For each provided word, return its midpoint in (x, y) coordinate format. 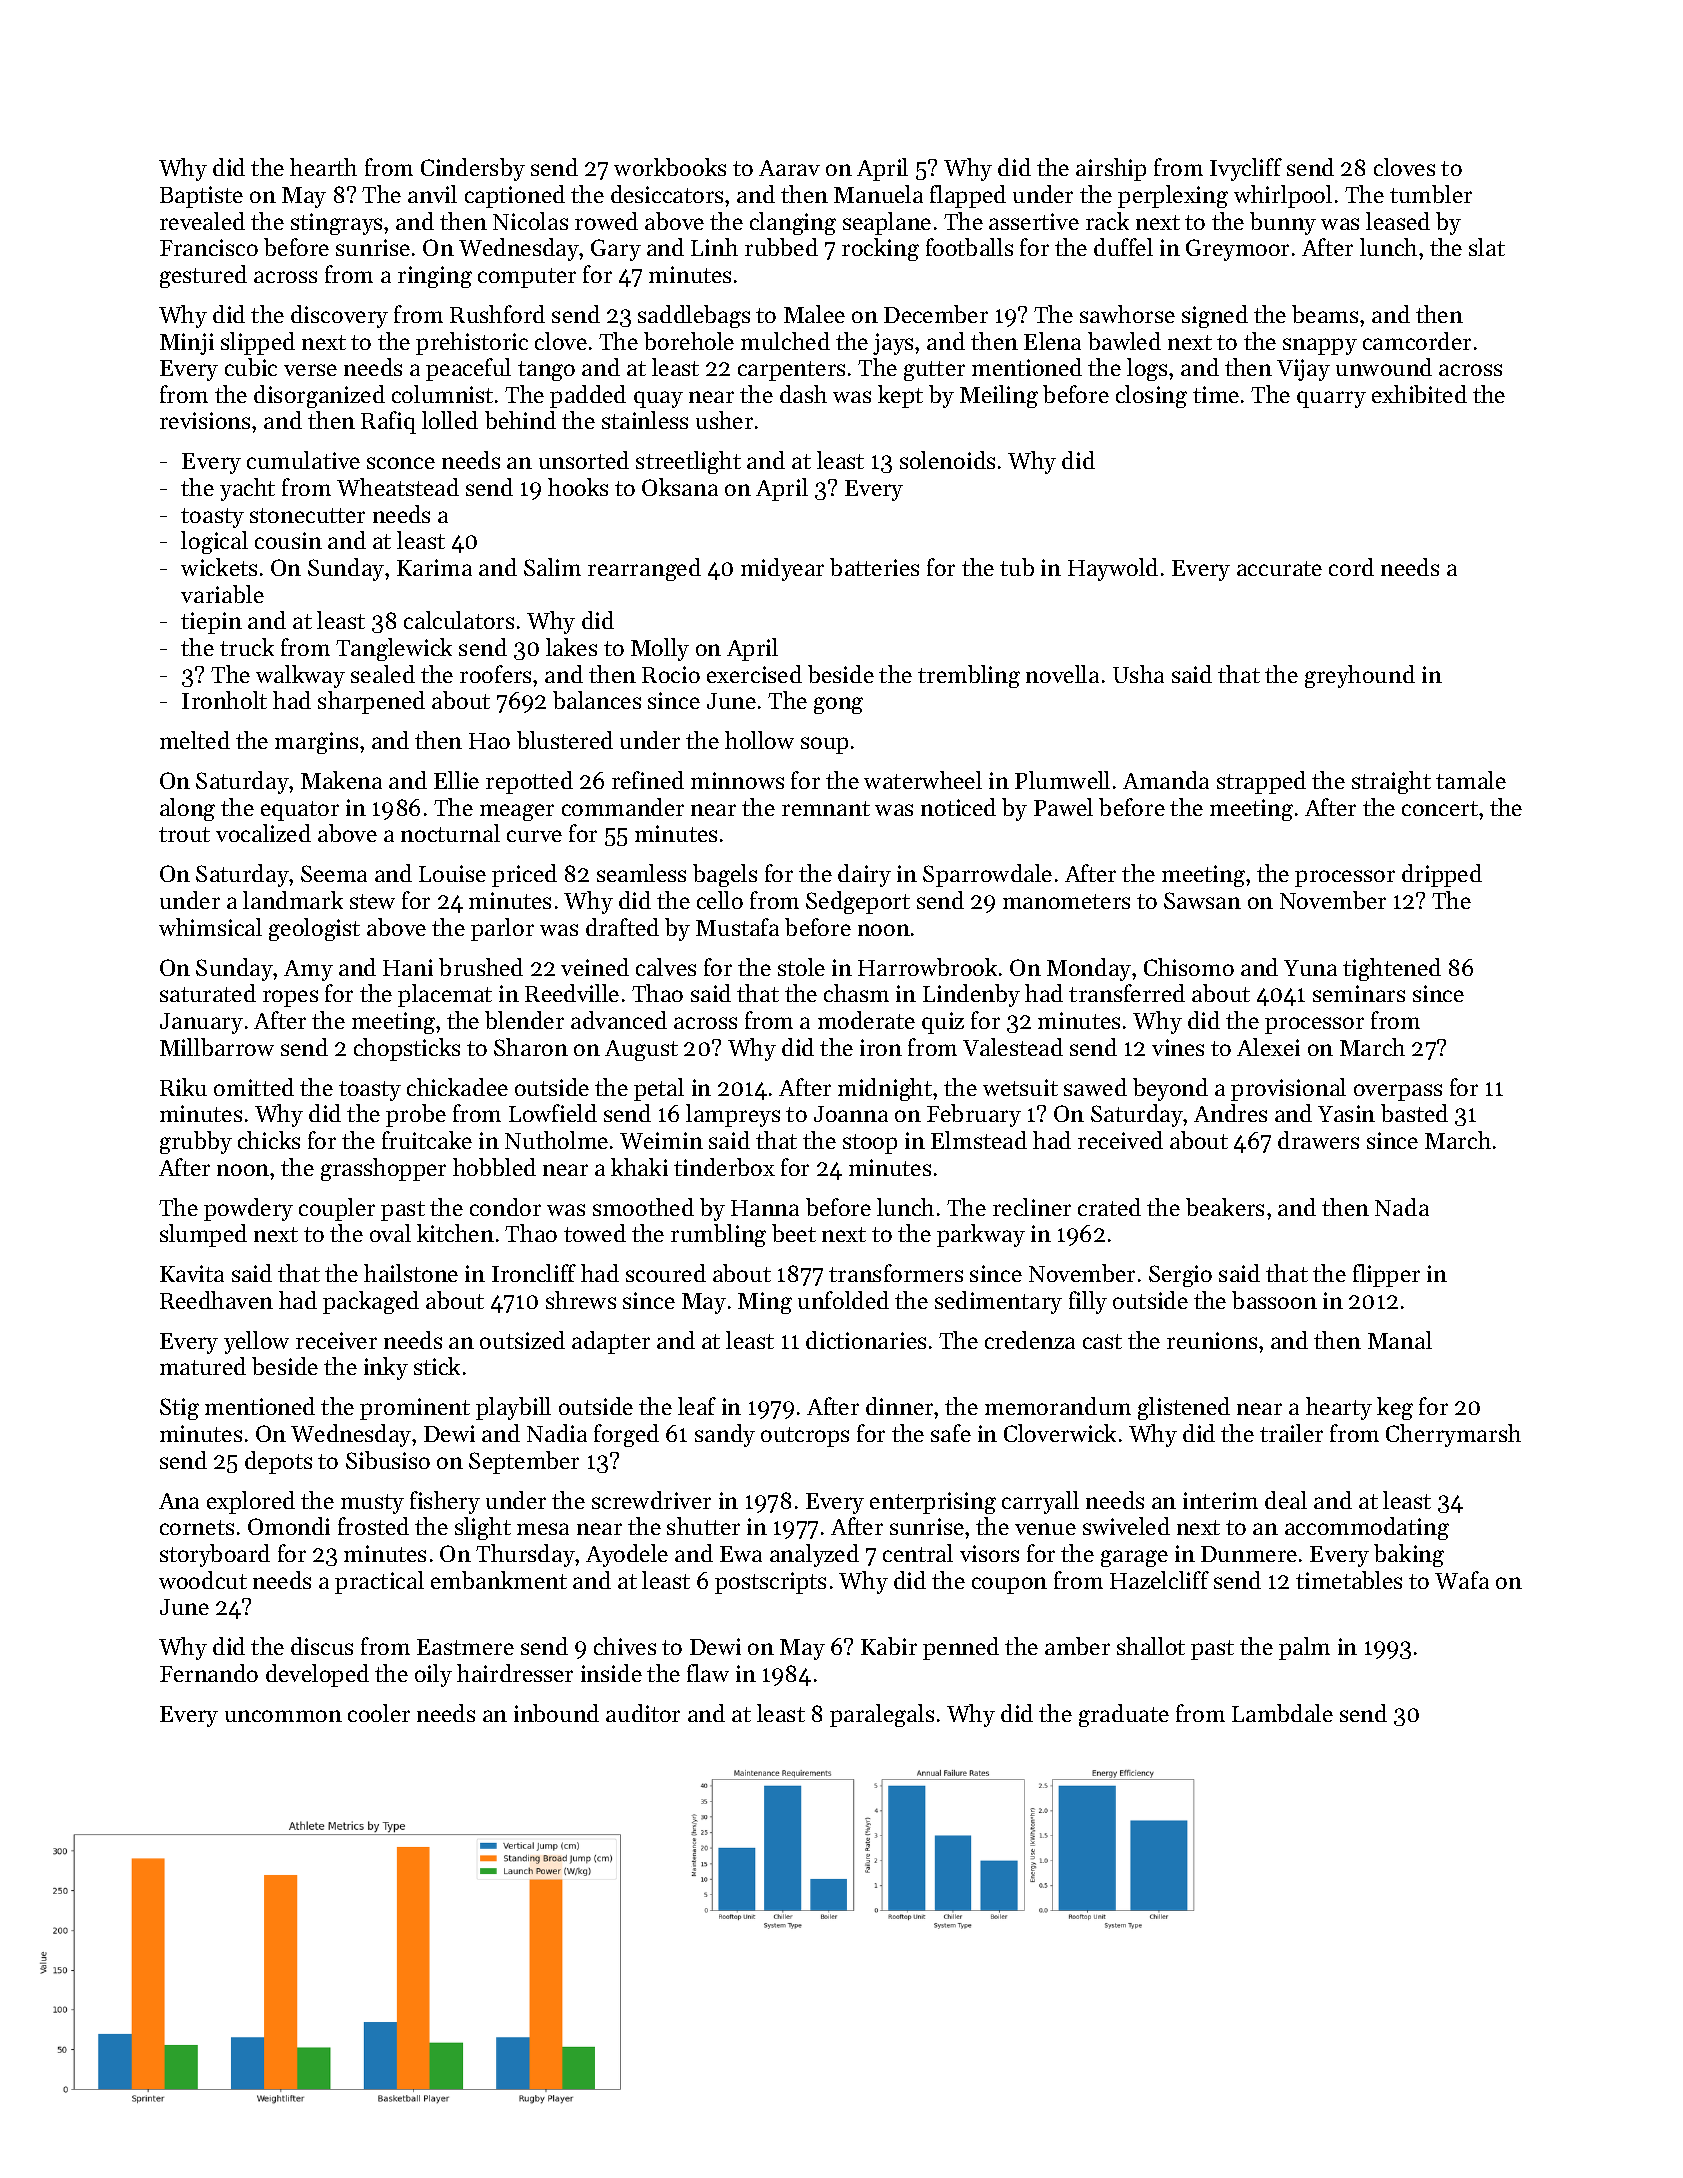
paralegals (882, 1715)
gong (838, 705)
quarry (1331, 399)
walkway (300, 676)
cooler (379, 1713)
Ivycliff (1246, 169)
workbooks (670, 167)
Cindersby (473, 169)
